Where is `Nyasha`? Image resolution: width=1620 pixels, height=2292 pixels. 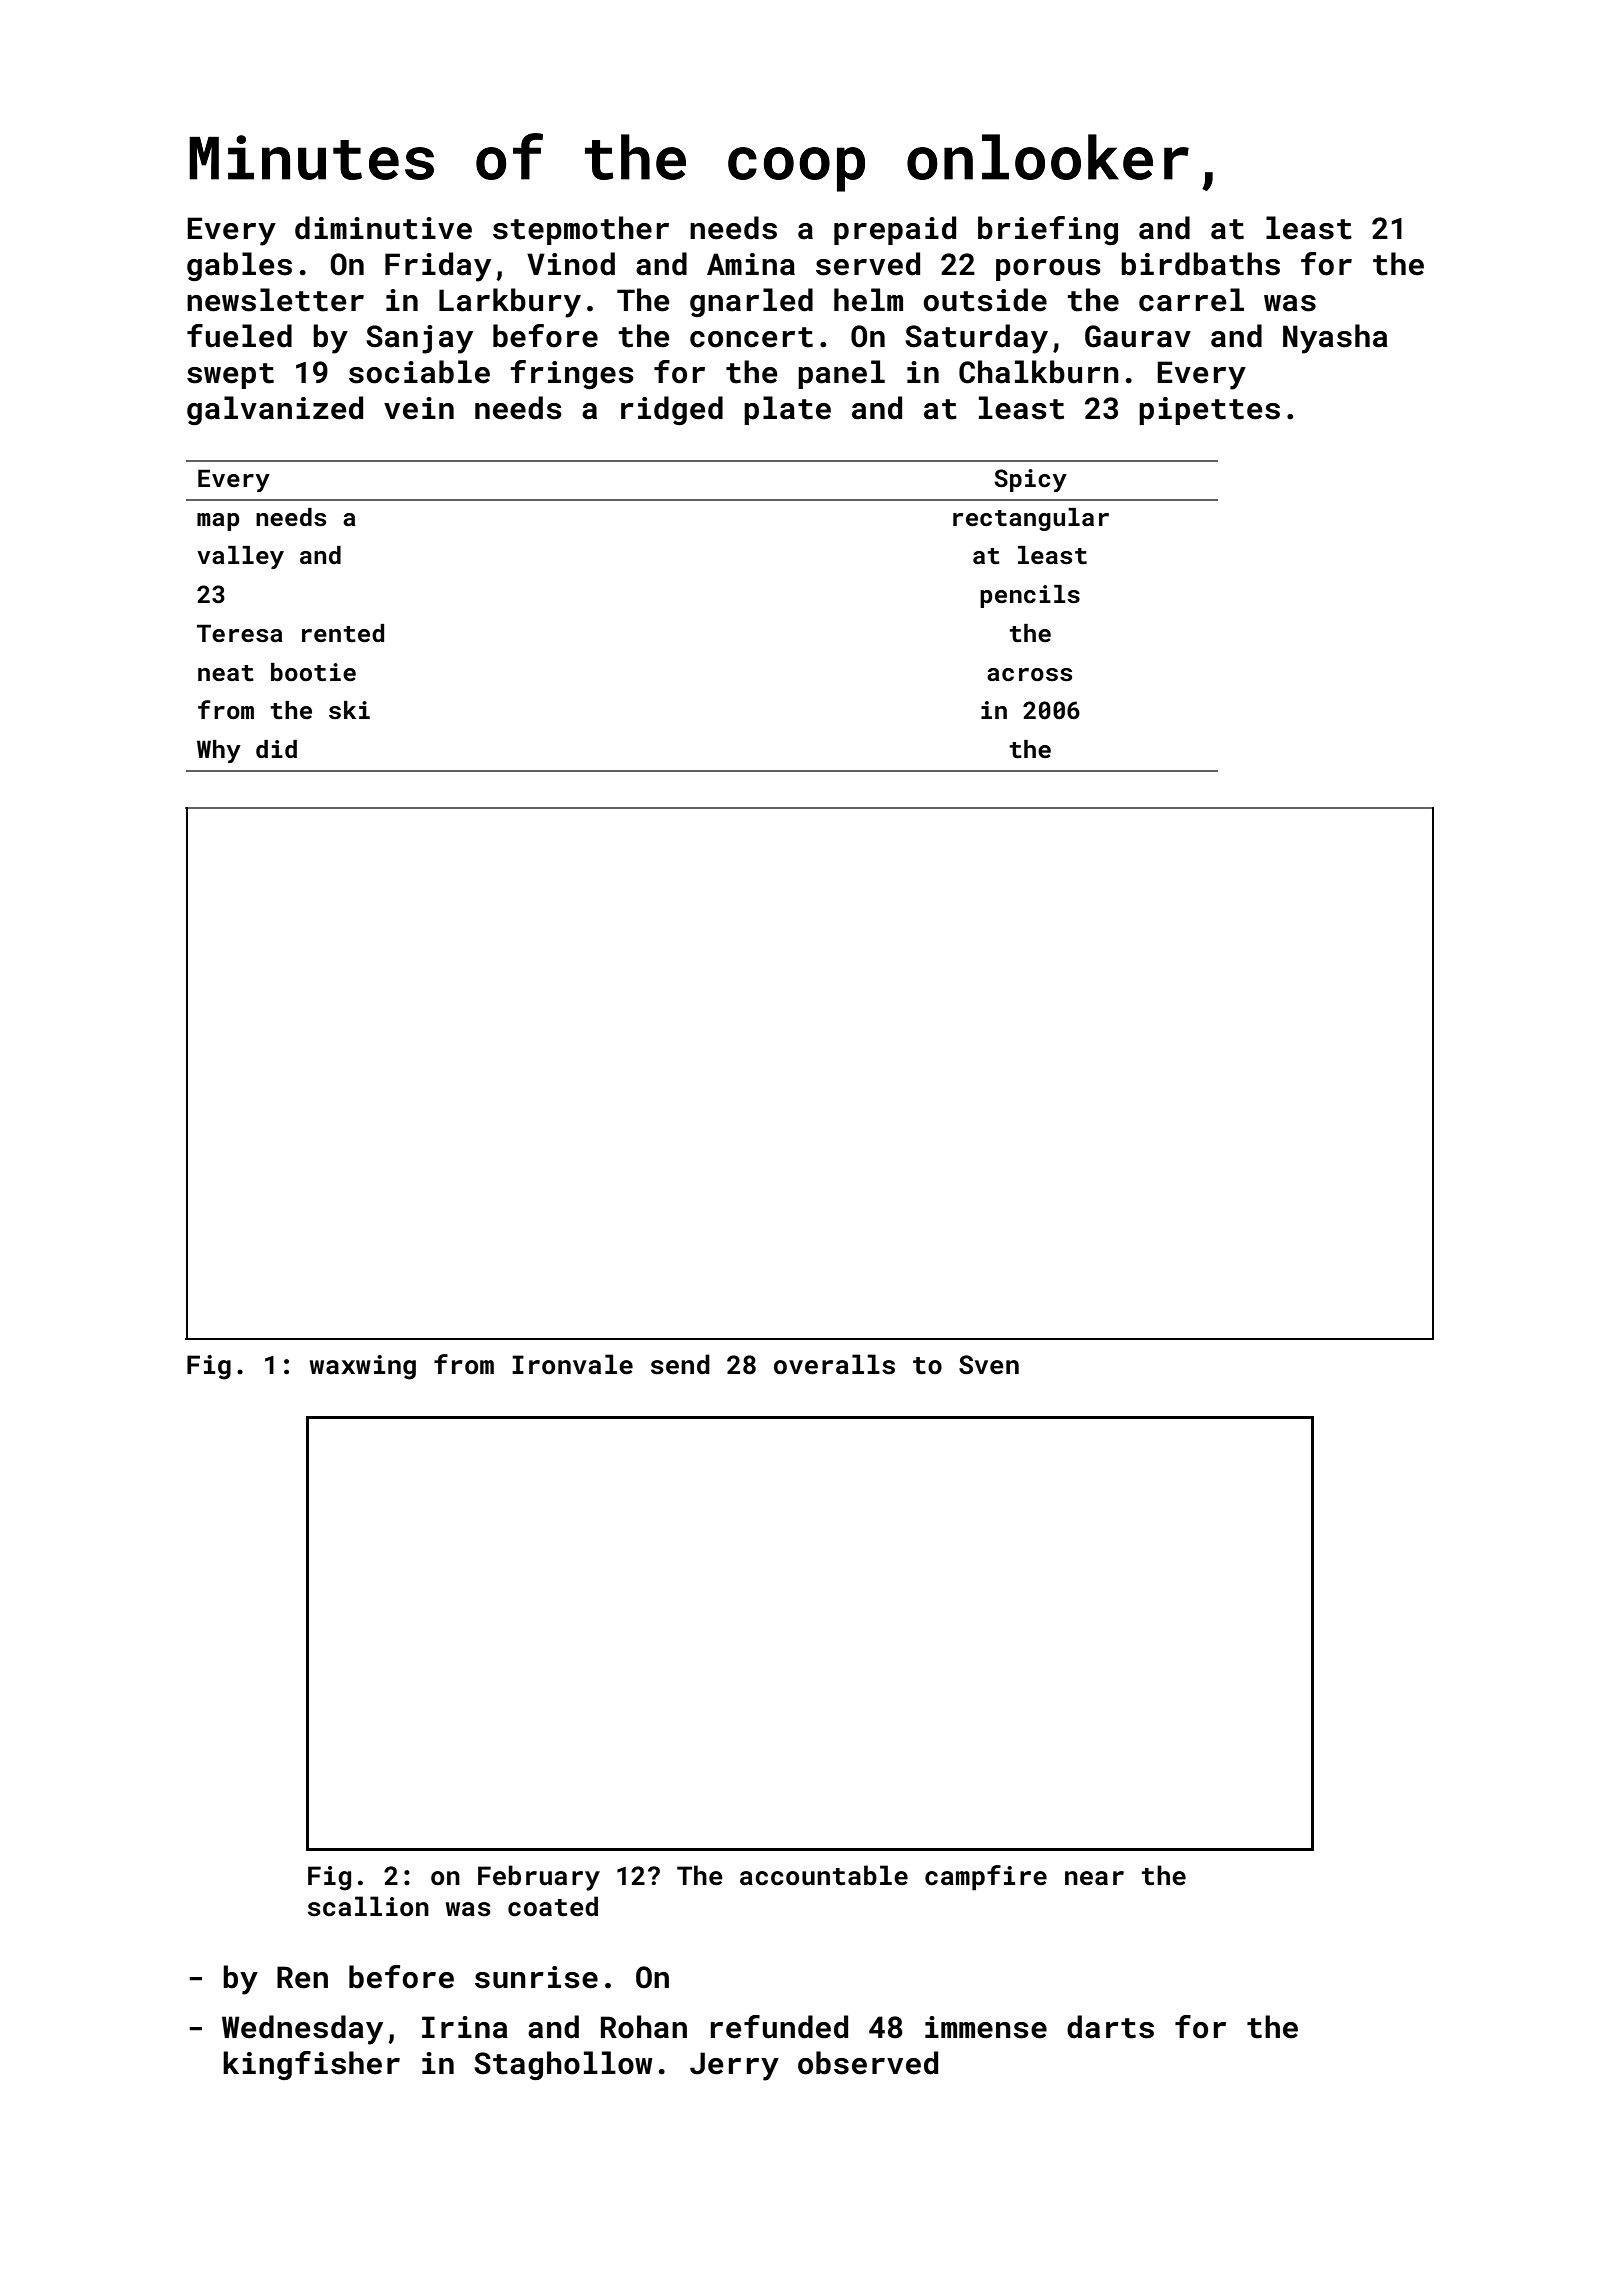 Nyasha is located at coordinates (1335, 339).
